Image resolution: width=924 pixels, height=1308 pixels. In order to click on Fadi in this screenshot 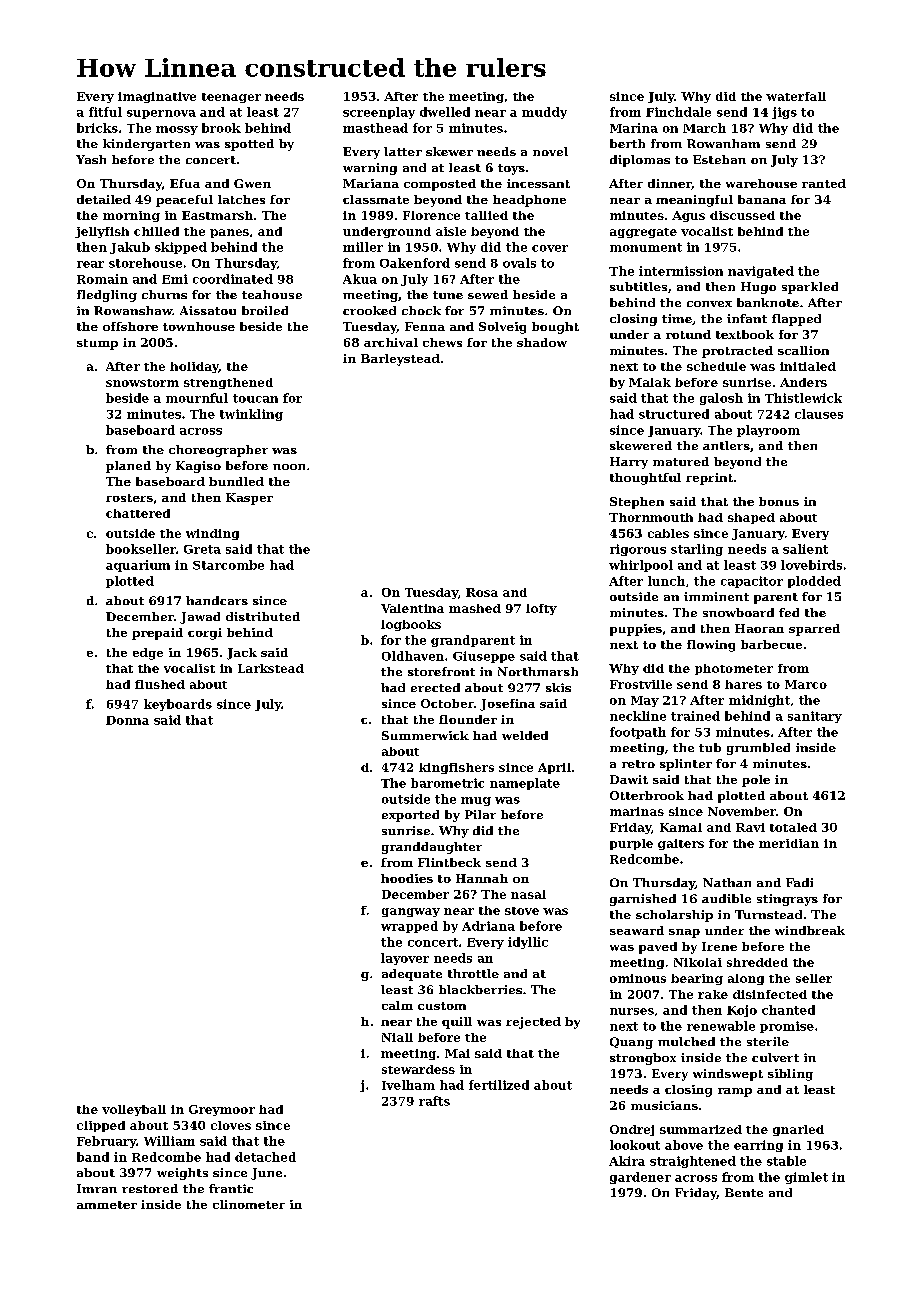, I will do `click(799, 882)`.
